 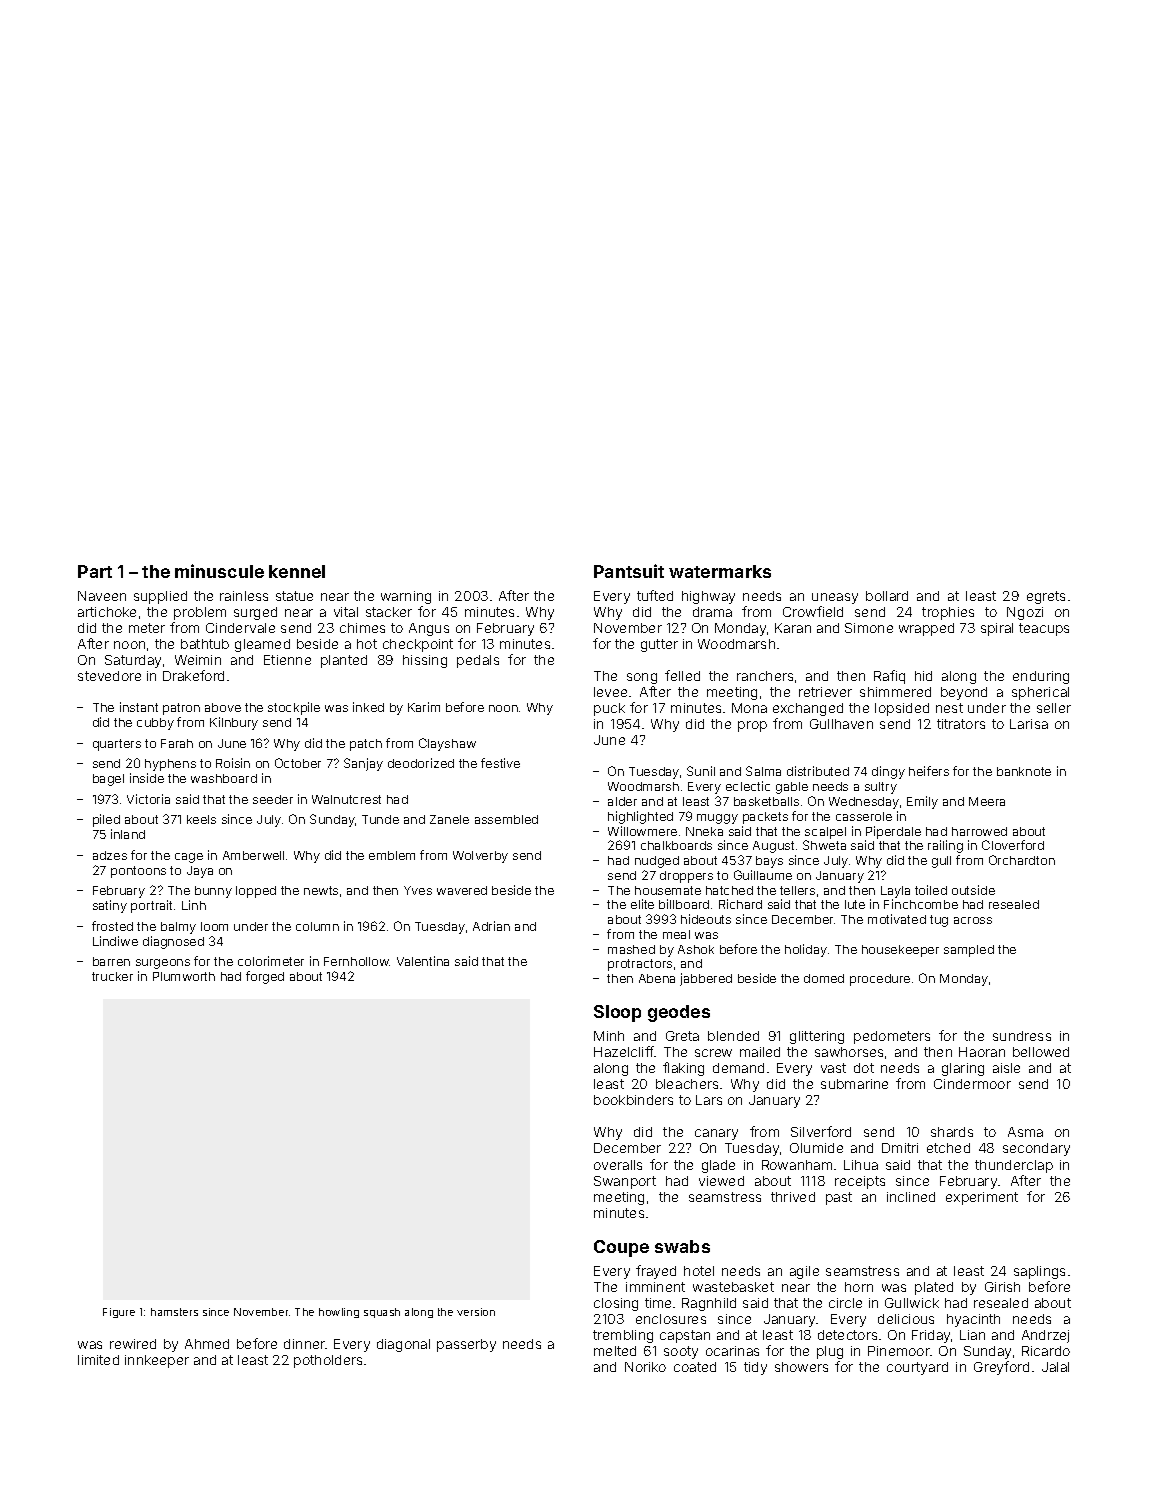 I want to click on kennel, so click(x=297, y=571).
